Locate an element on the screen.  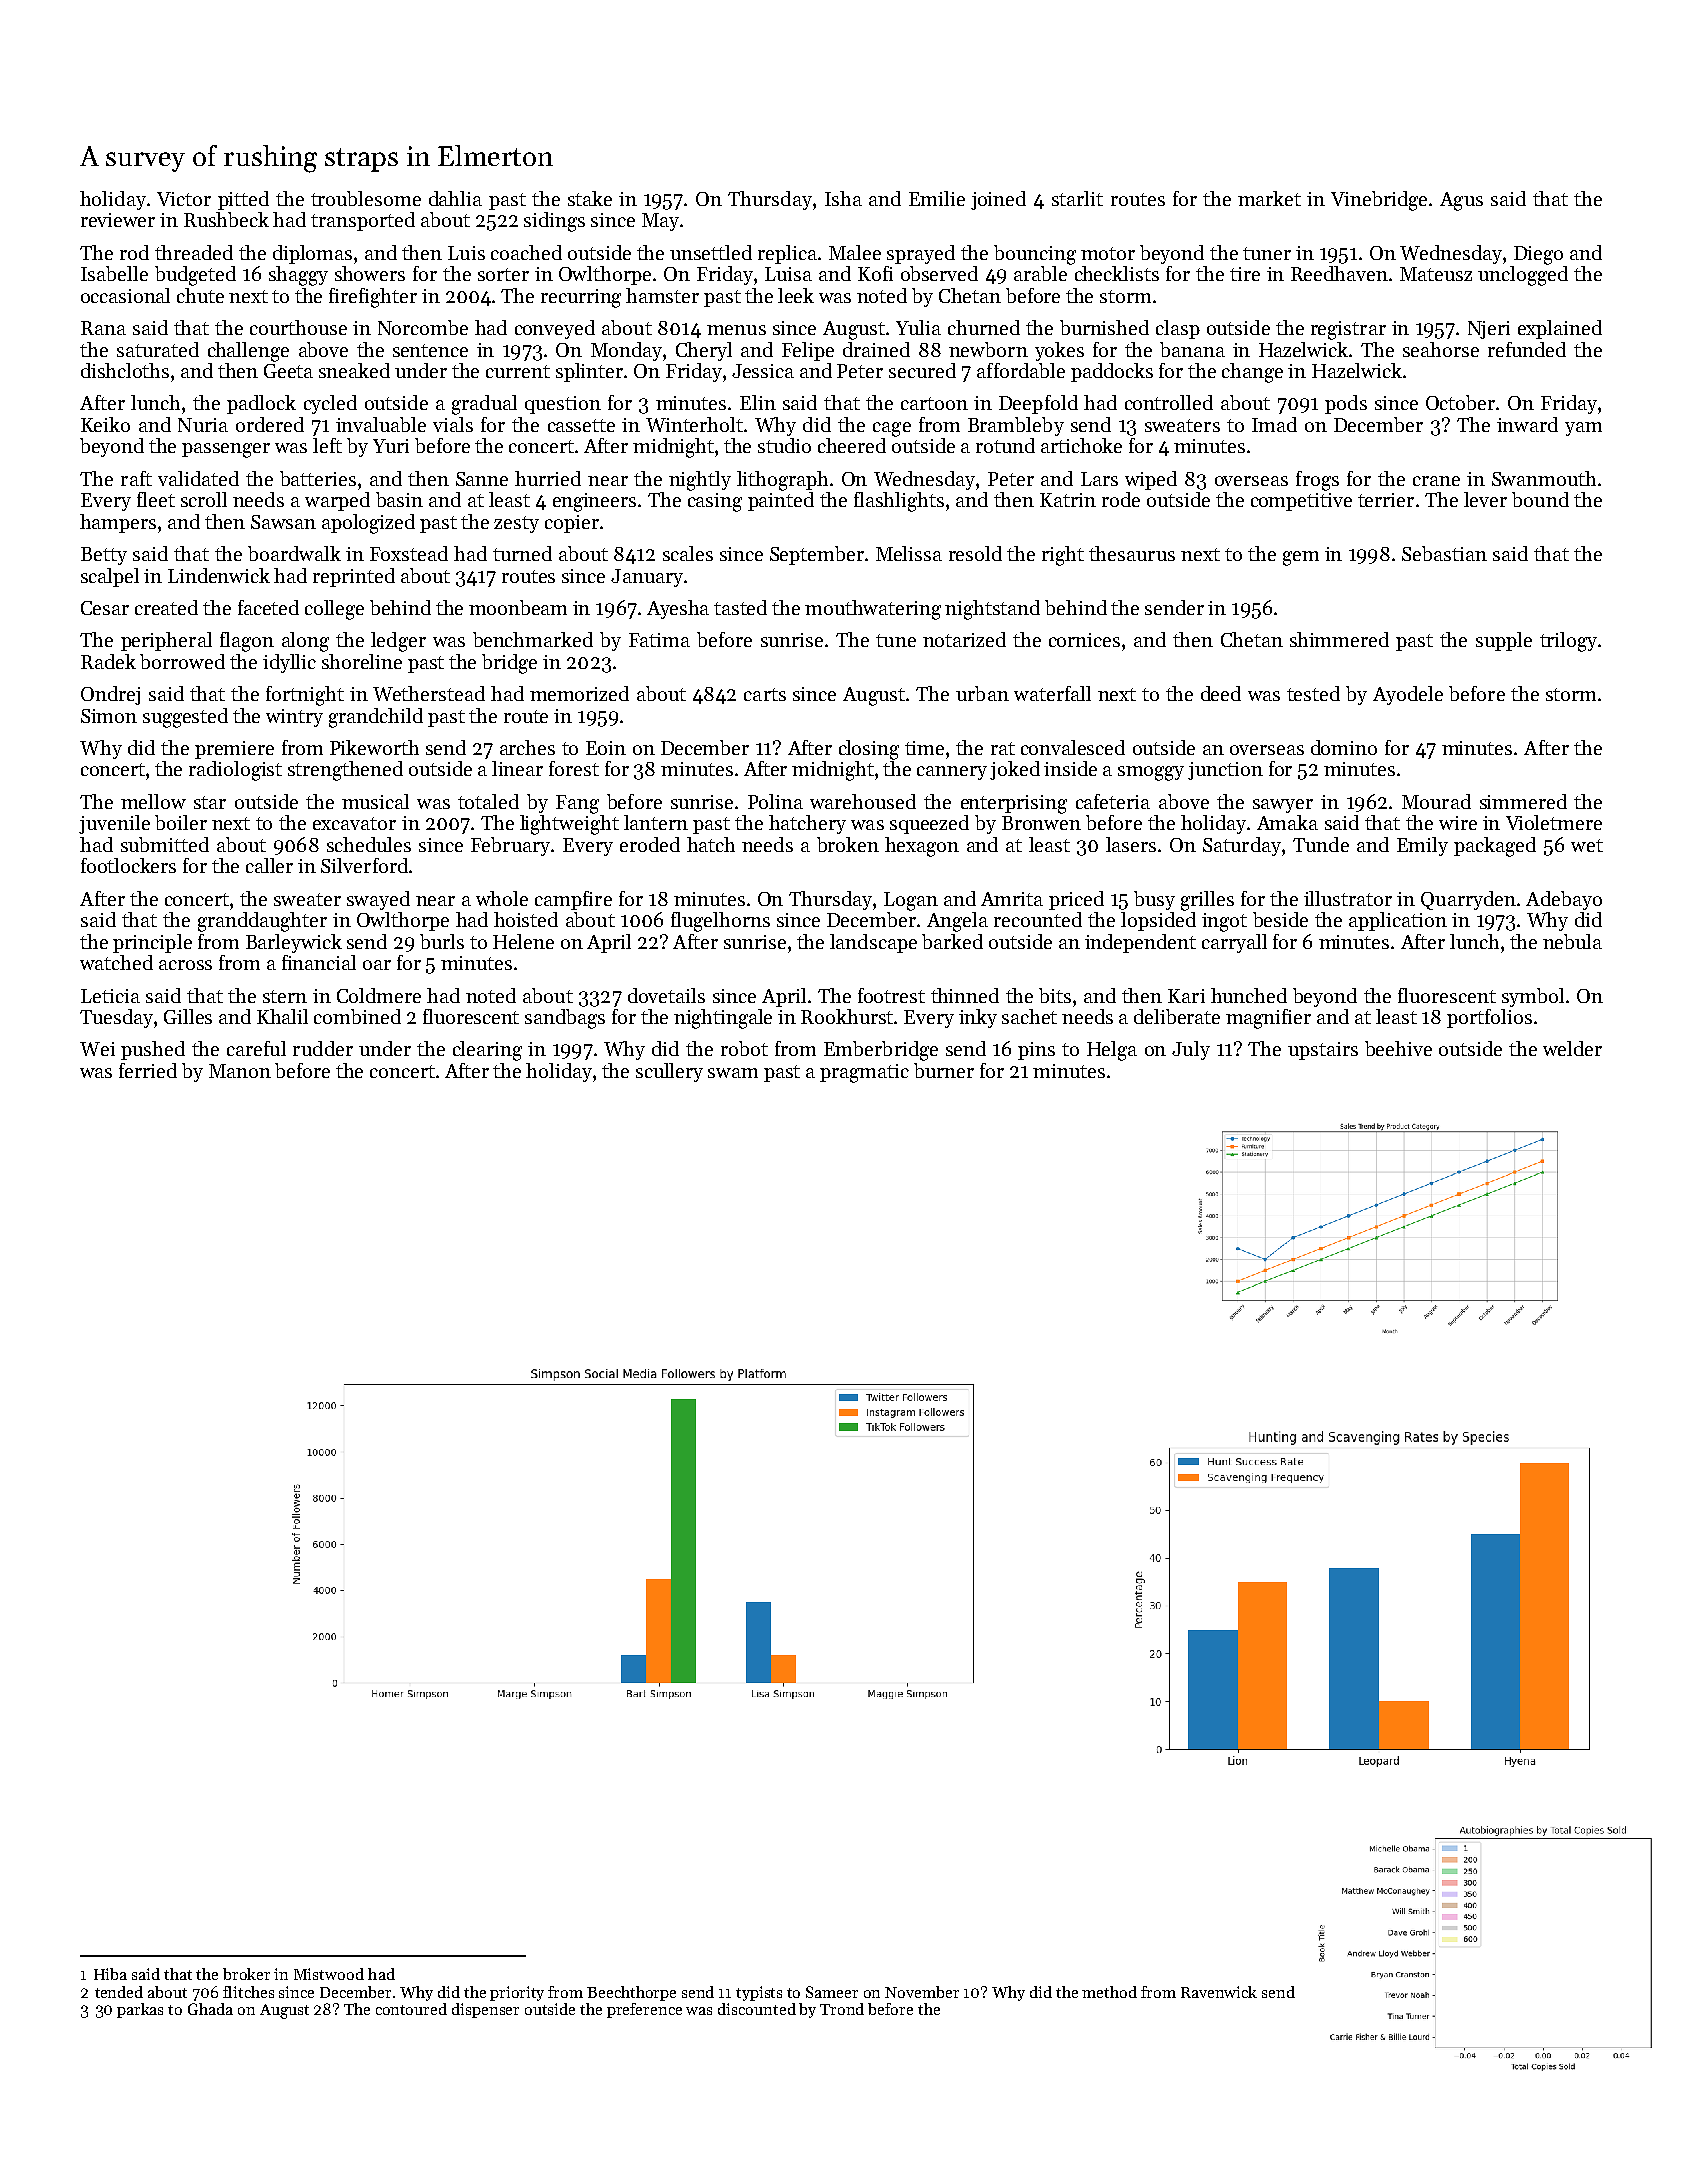
yam is located at coordinates (1583, 429).
